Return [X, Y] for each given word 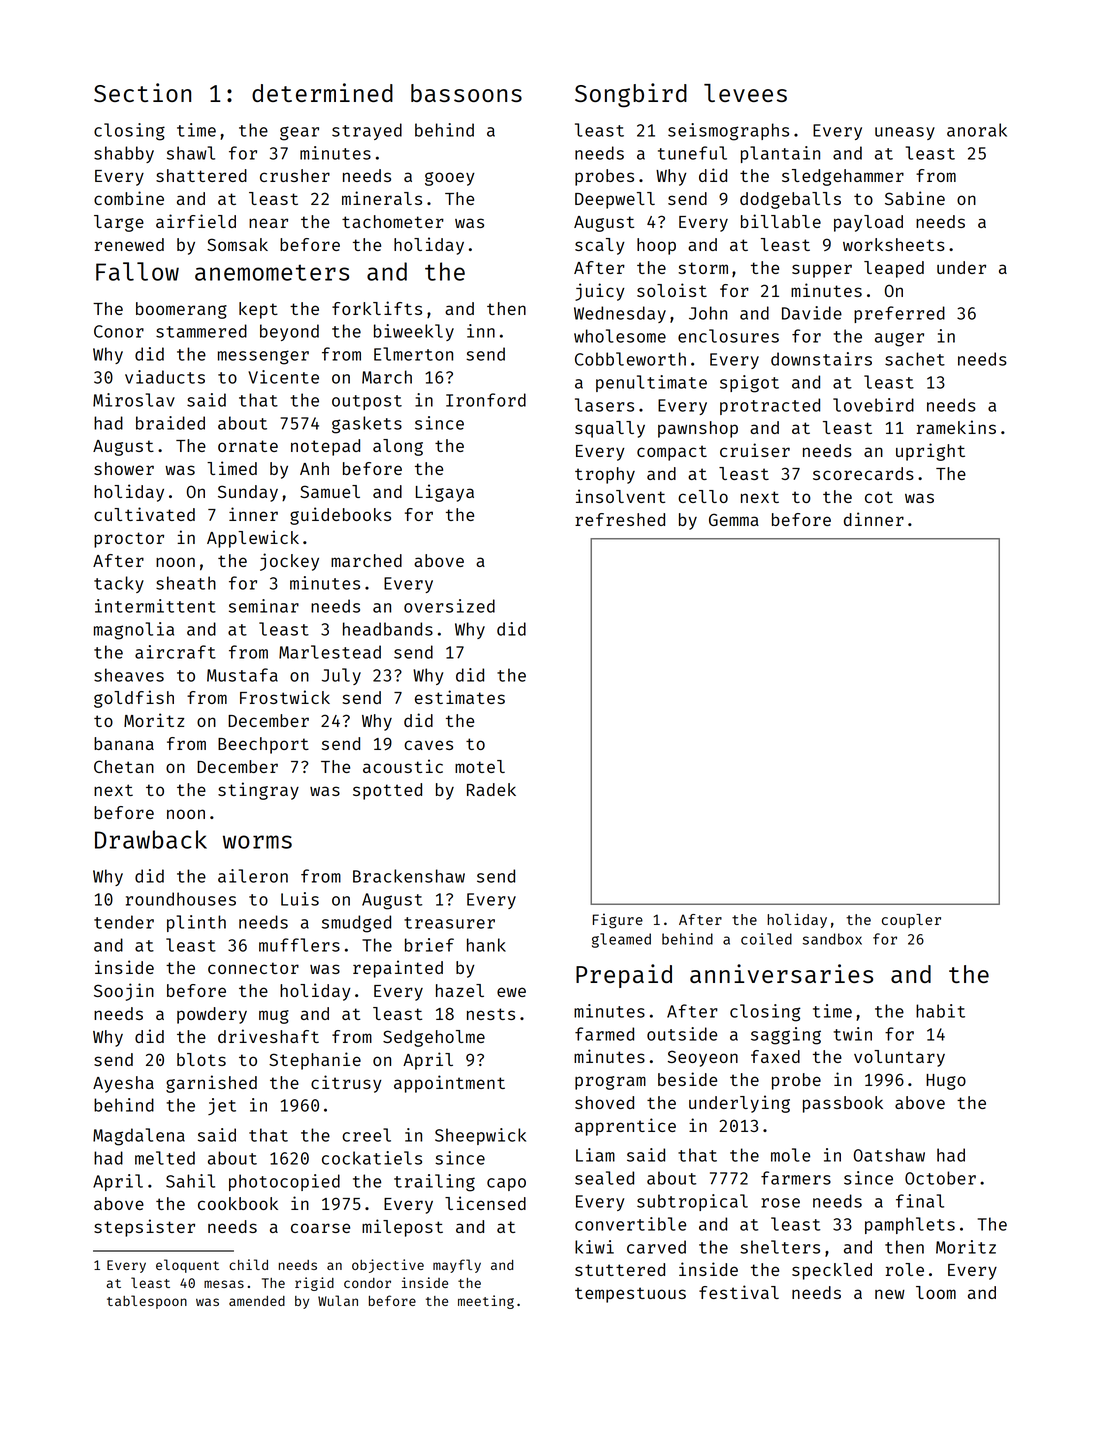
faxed [775, 1056]
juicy [600, 292]
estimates [460, 697]
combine [129, 198]
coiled [766, 939]
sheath [186, 583]
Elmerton [413, 354]
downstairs [821, 359]
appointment [449, 1084]
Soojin [124, 992]
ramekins [956, 427]
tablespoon [147, 1302]
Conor [119, 331]
